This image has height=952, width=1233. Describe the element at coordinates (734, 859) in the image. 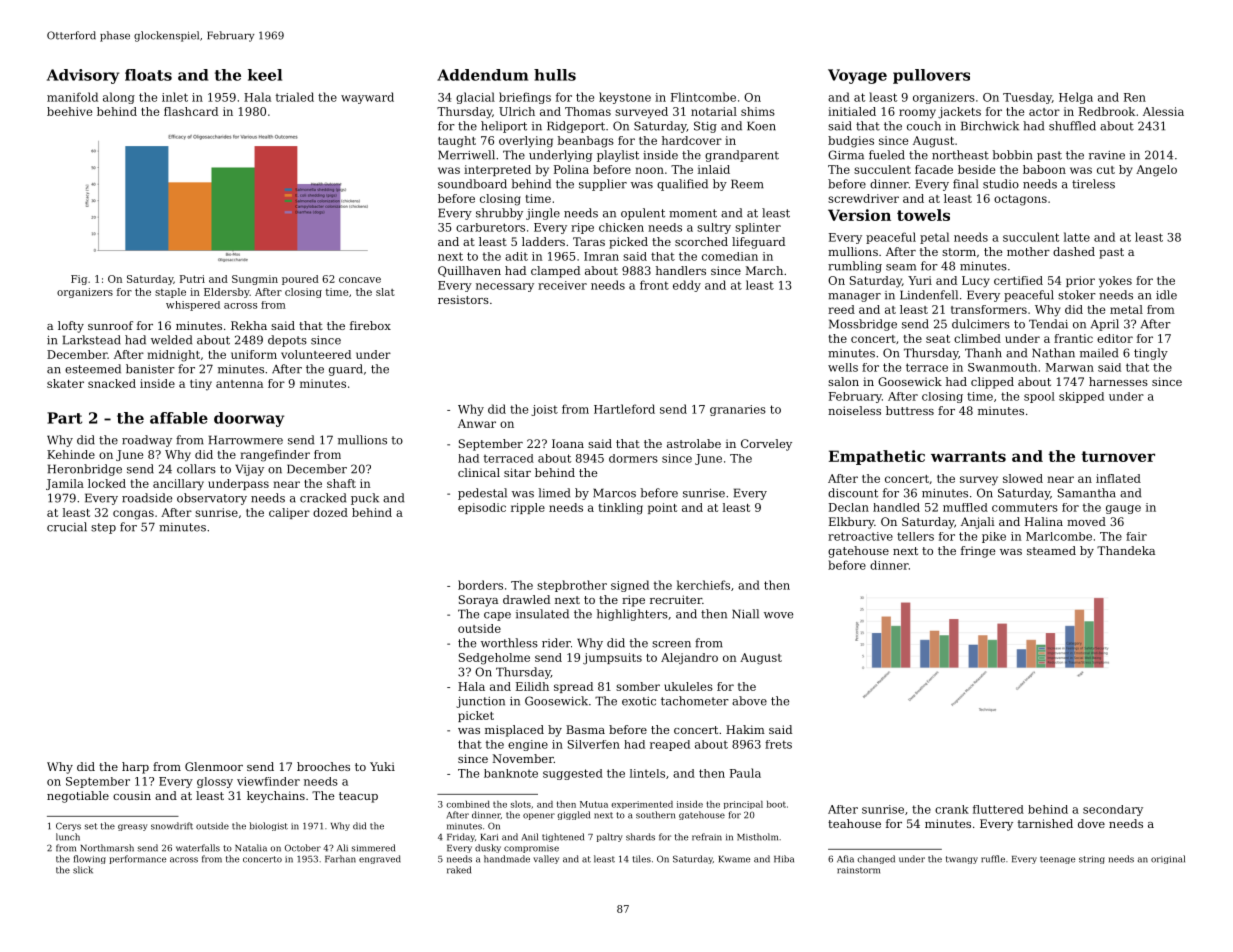

I see `Kwame` at that location.
